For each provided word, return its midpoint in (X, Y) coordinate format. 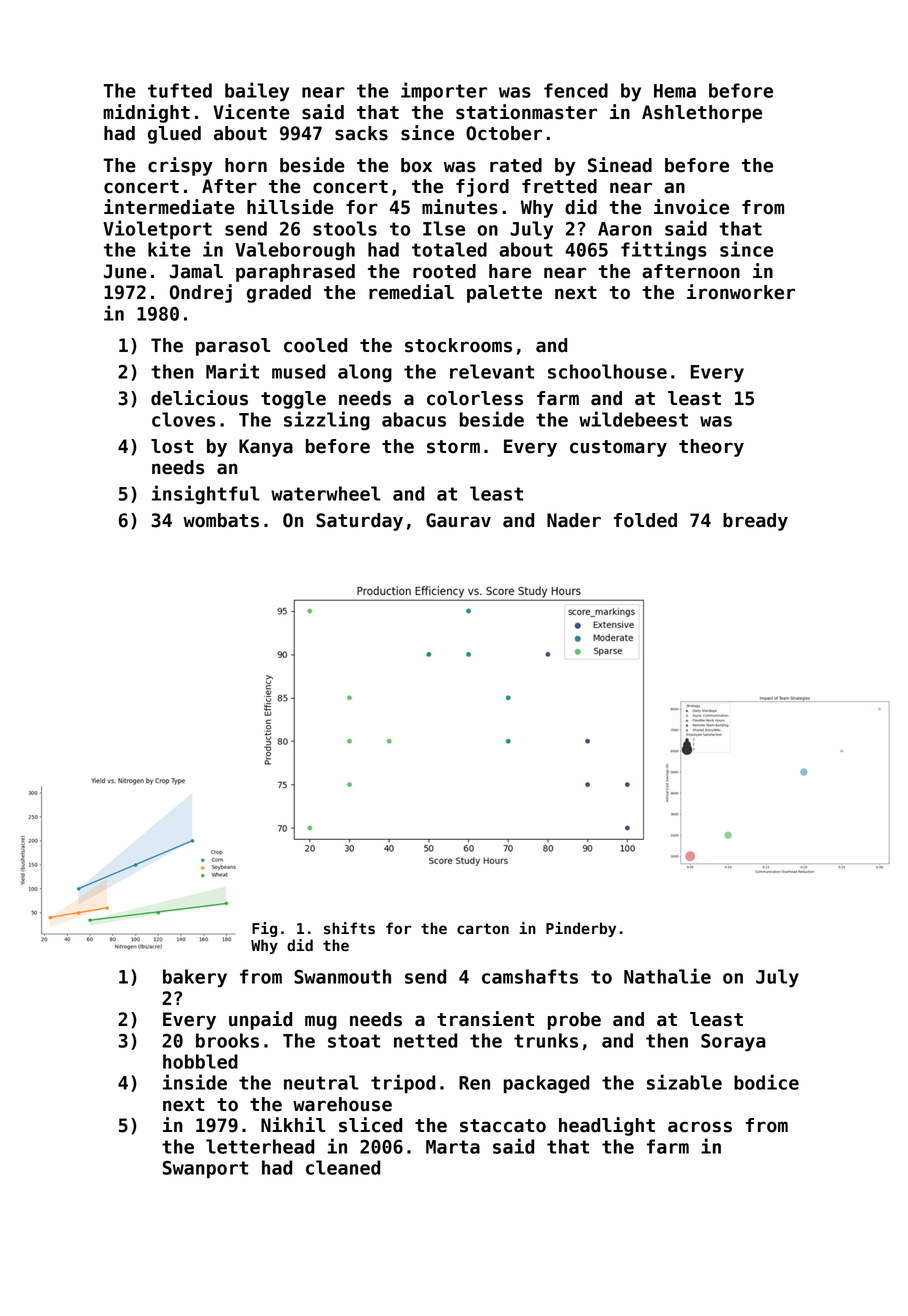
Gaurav (458, 520)
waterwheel (326, 493)
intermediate (169, 207)
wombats (221, 520)
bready (755, 522)
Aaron (625, 229)
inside (195, 1082)
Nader (574, 520)
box (416, 165)
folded (645, 520)
